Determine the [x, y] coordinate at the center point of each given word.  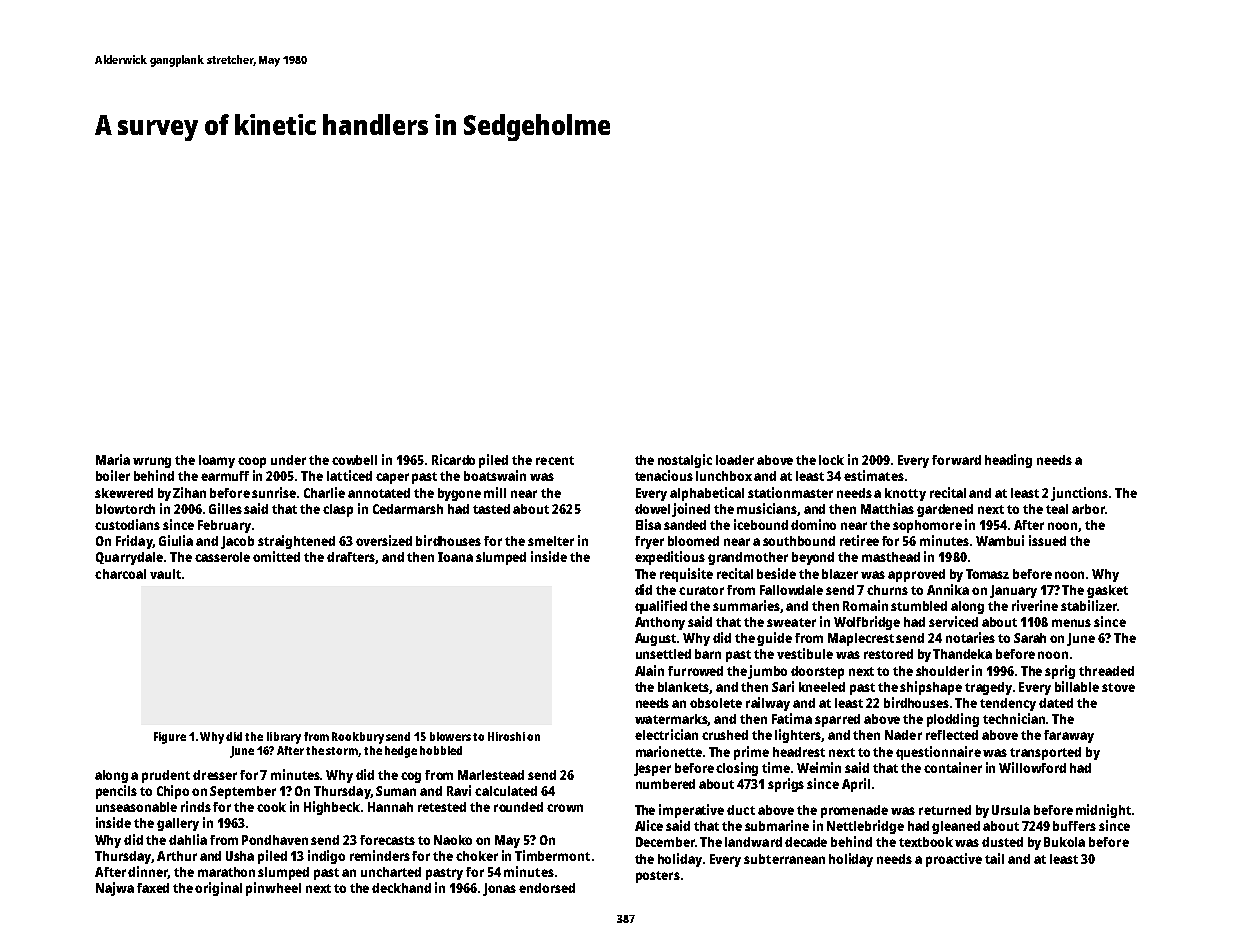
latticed [349, 475]
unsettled [663, 654]
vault [165, 574]
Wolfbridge [867, 623]
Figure [170, 738]
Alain [649, 670]
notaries [970, 637]
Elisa [648, 524]
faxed [153, 888]
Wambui [1000, 540]
